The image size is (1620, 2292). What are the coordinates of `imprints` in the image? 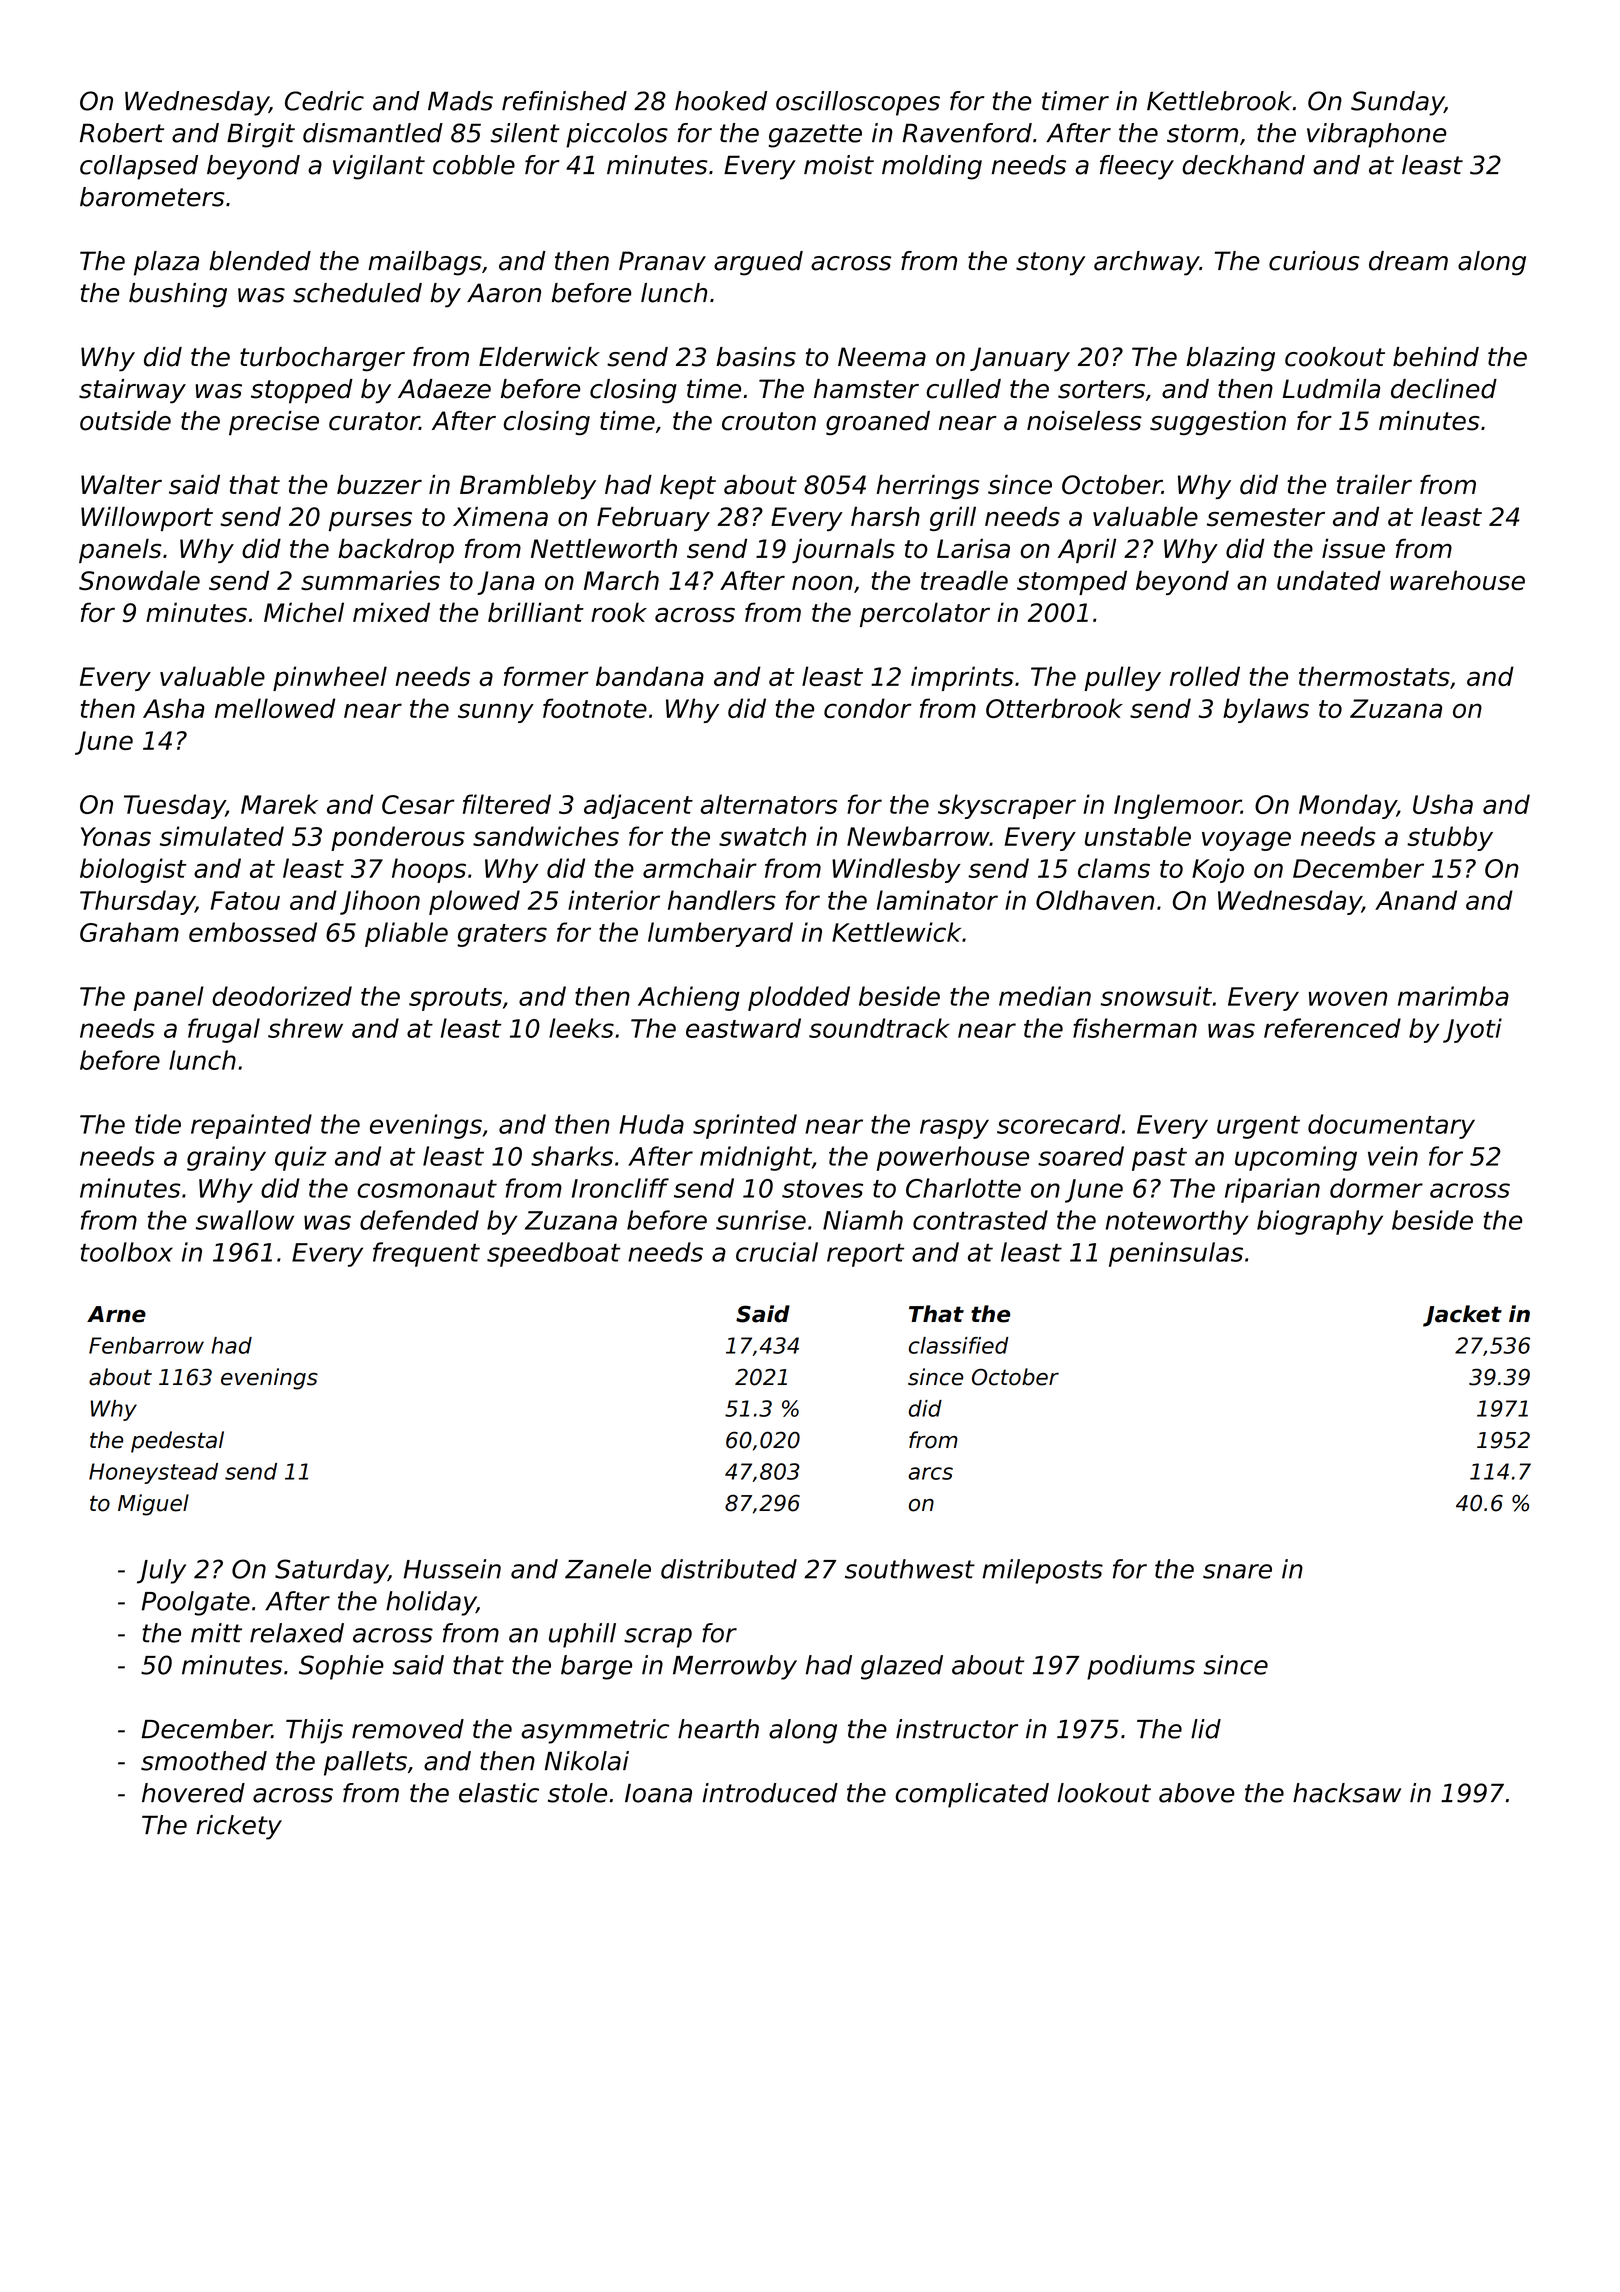 It's located at (962, 678).
